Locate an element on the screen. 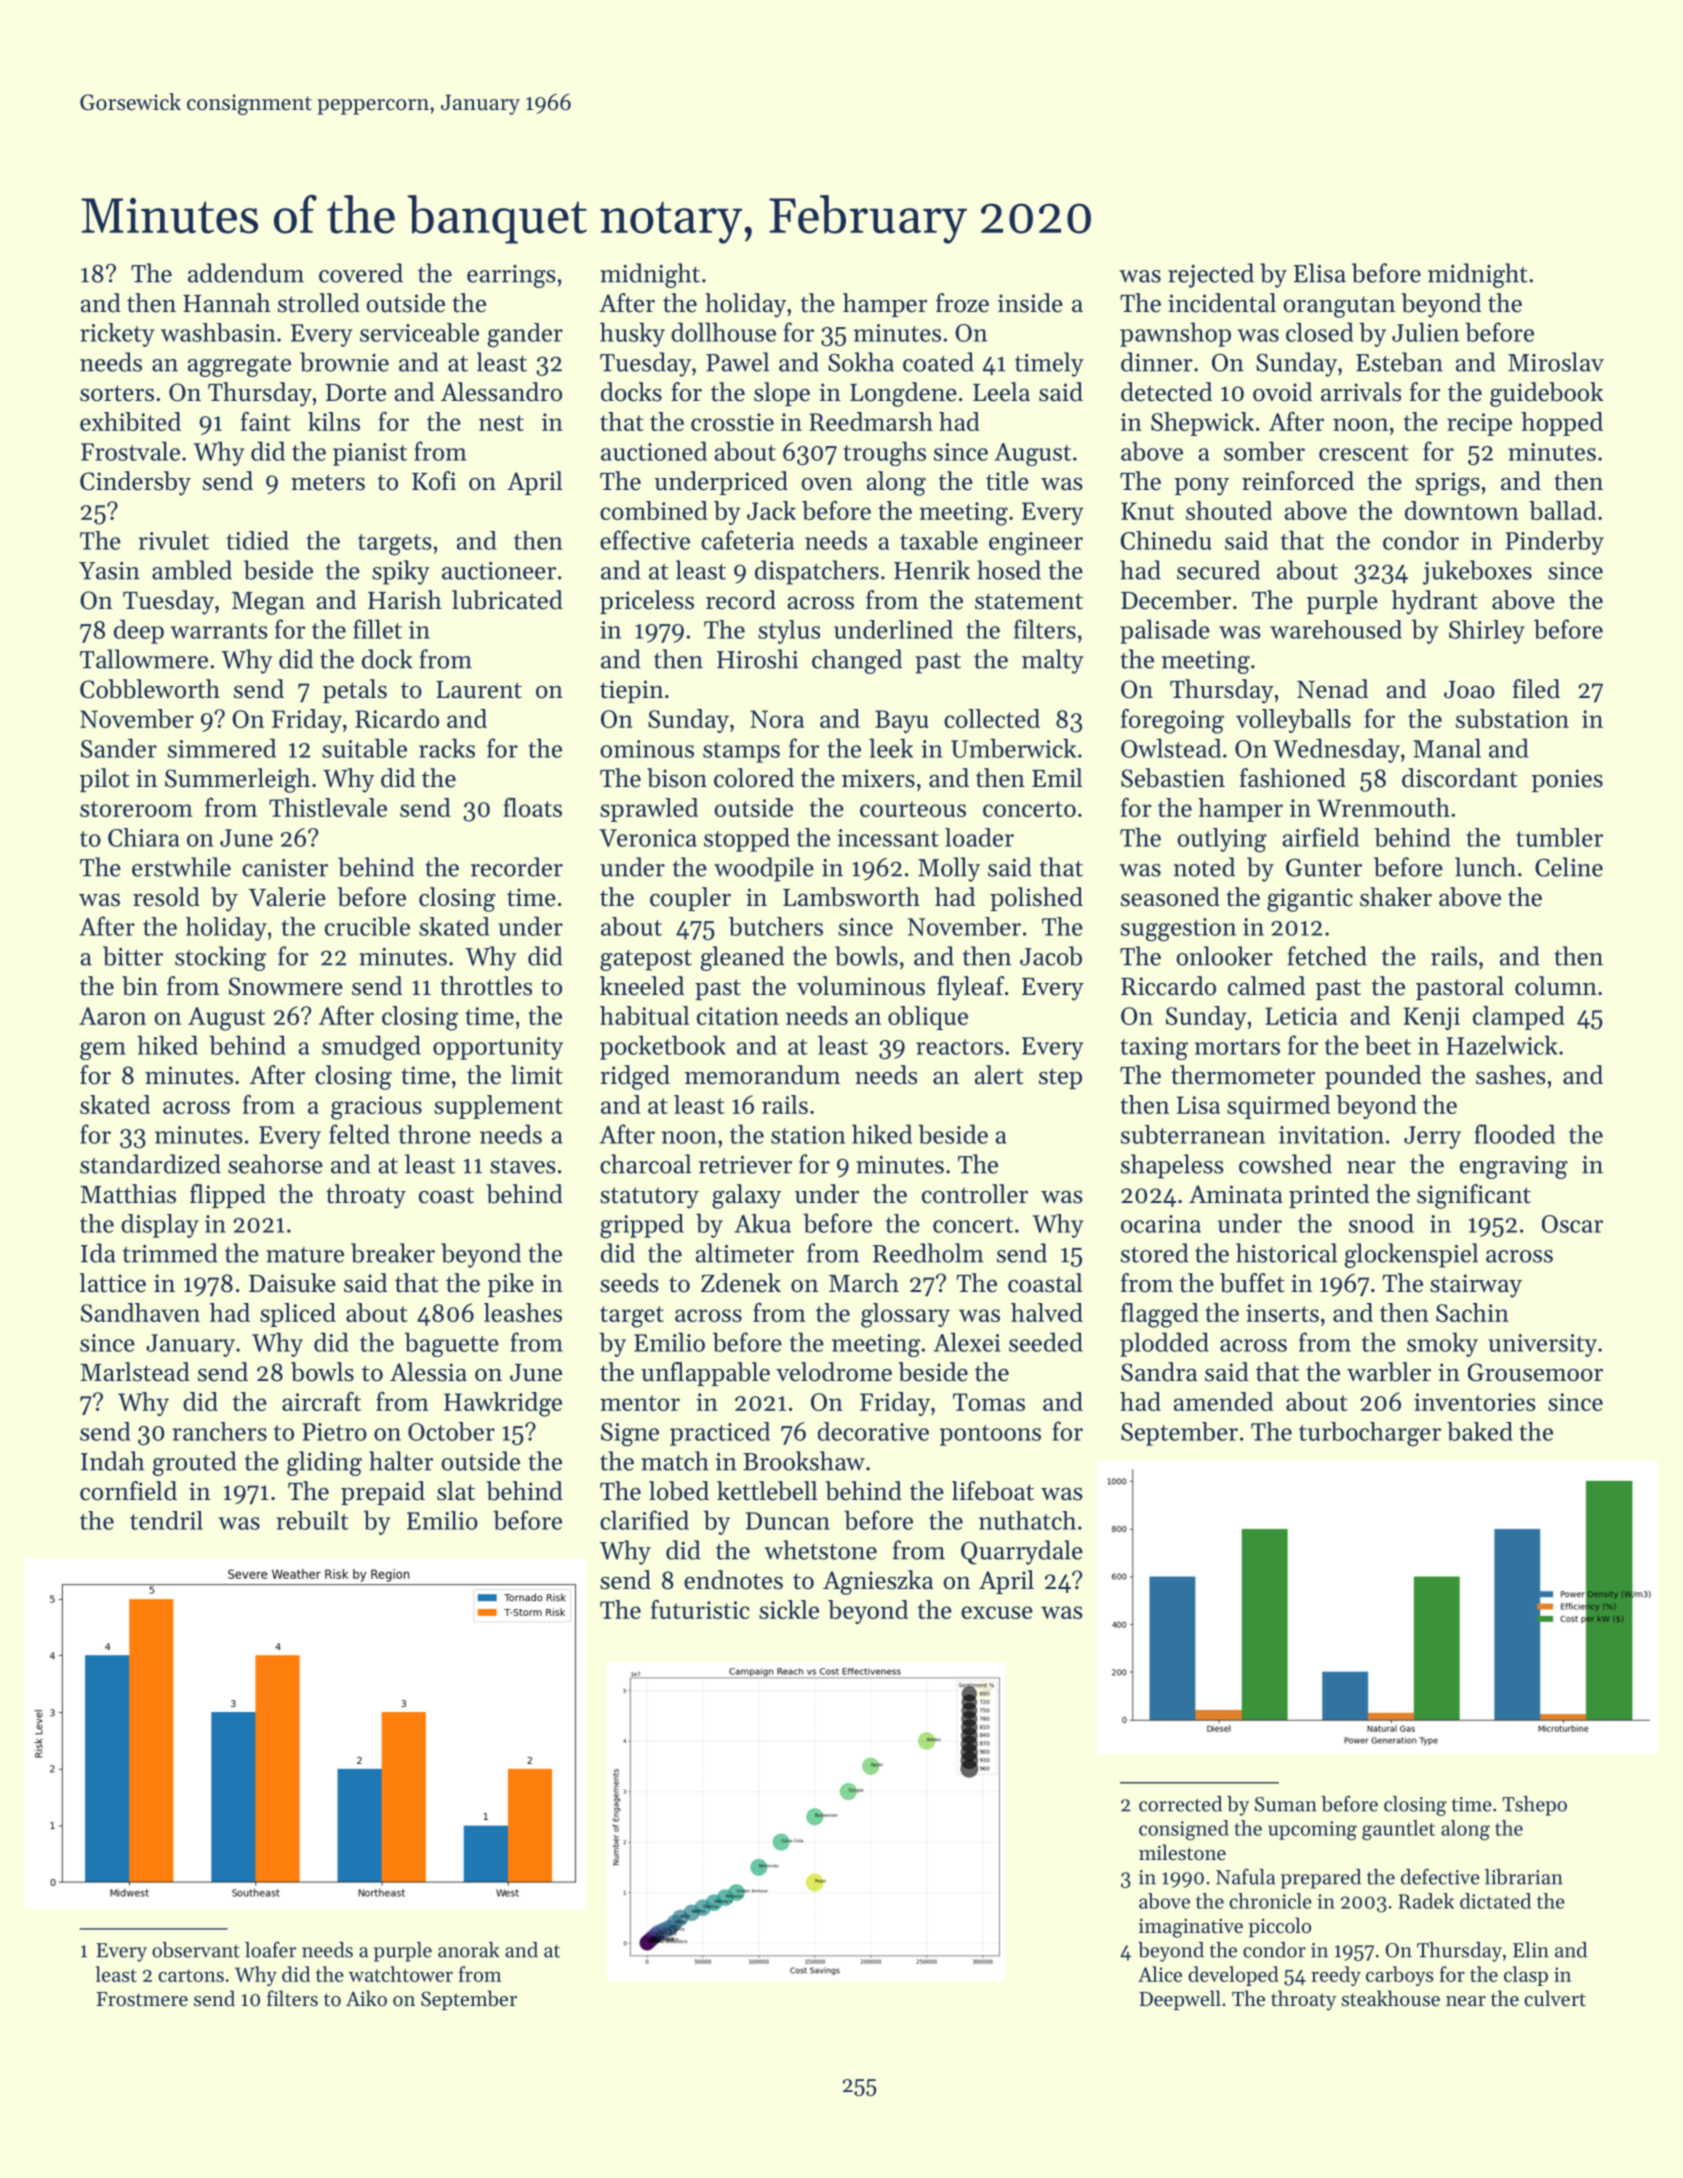 The image size is (1683, 2178). tendril is located at coordinates (166, 1520).
